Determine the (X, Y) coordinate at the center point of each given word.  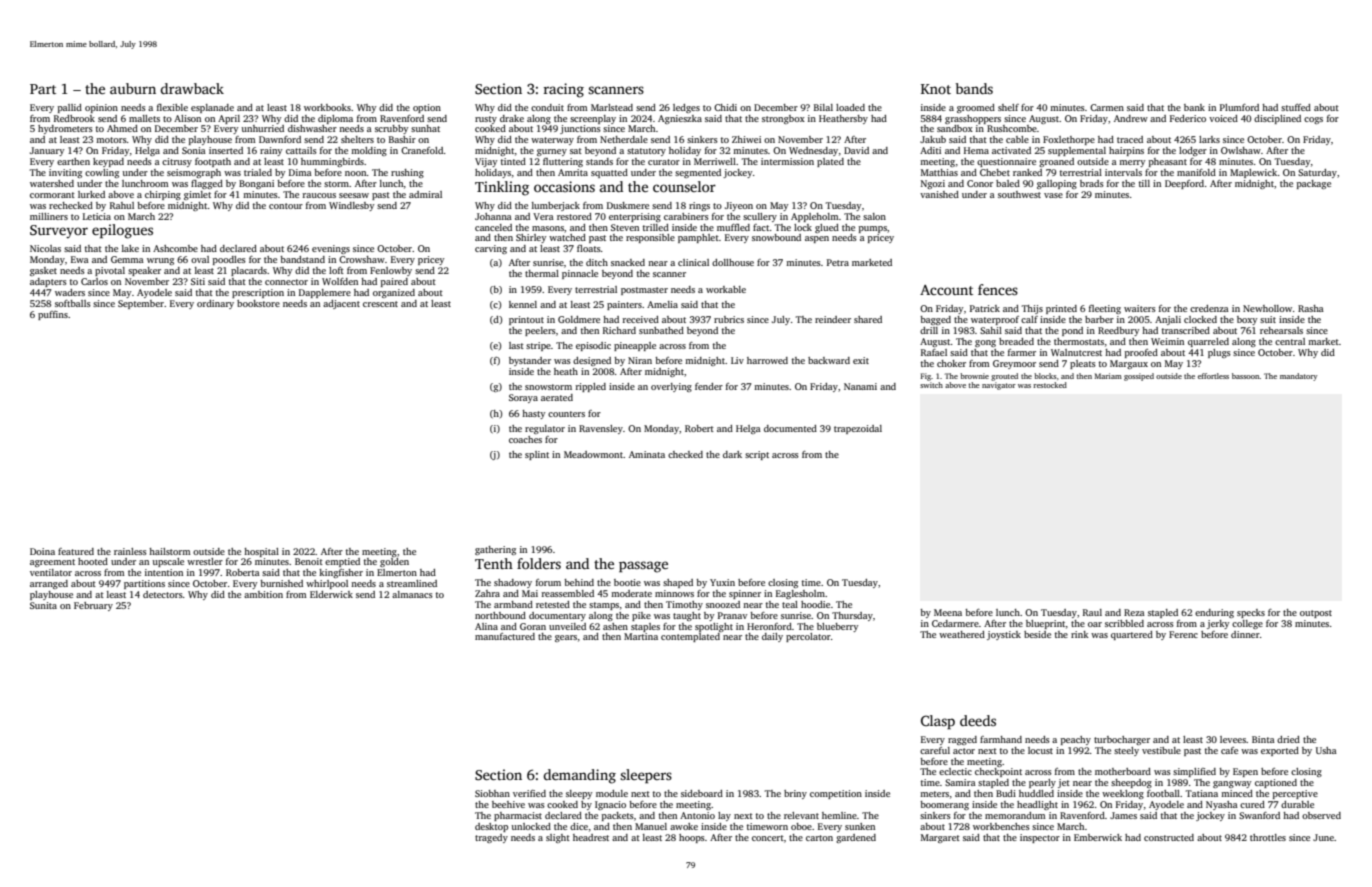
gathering (495, 550)
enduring (1214, 613)
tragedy (491, 838)
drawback (192, 88)
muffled (733, 227)
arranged (49, 584)
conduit (547, 107)
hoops (692, 838)
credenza (1209, 308)
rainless (130, 551)
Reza (1134, 612)
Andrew (1131, 118)
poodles (229, 260)
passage (643, 567)
